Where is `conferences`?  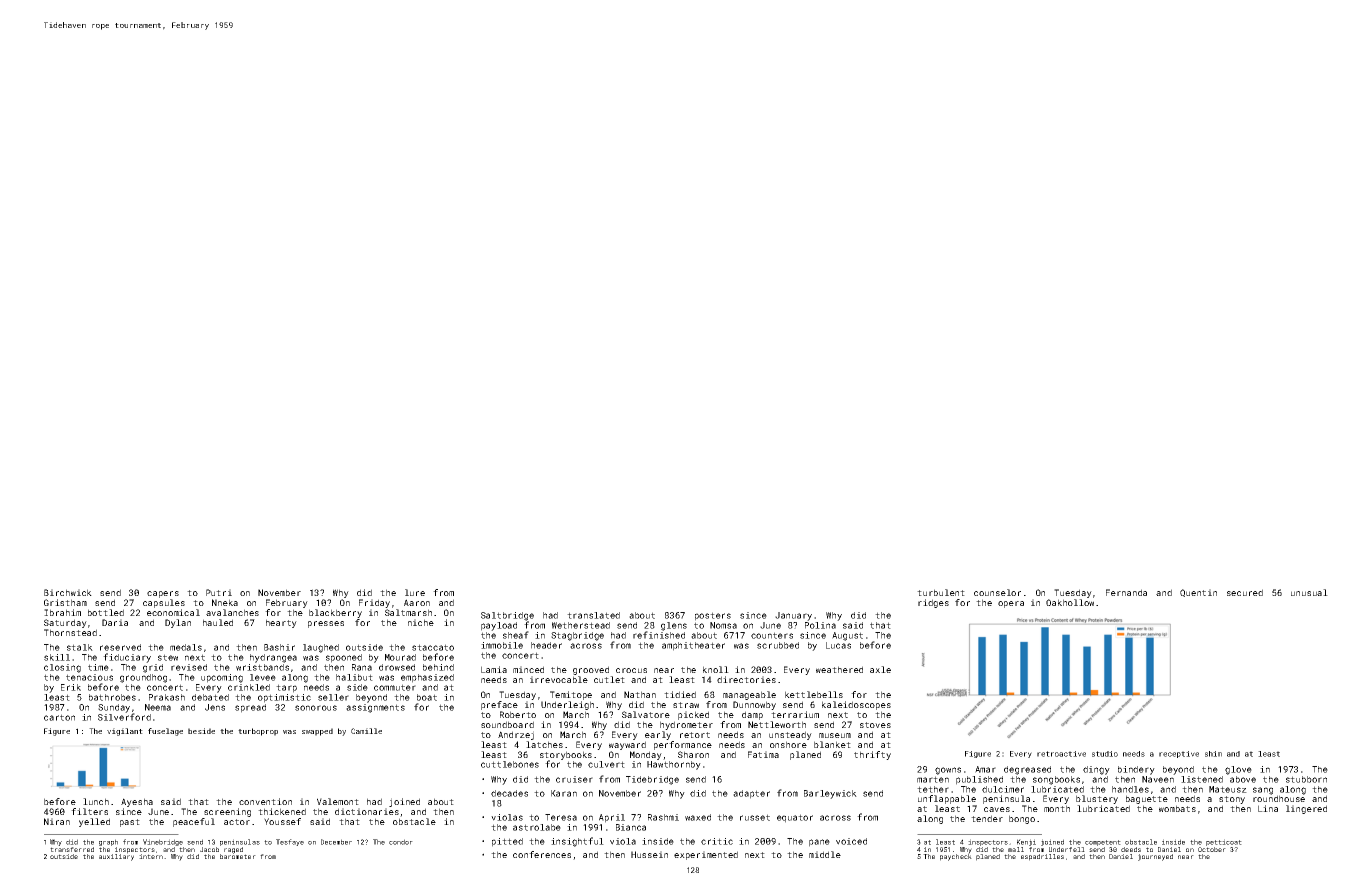
conferences is located at coordinates (542, 854).
